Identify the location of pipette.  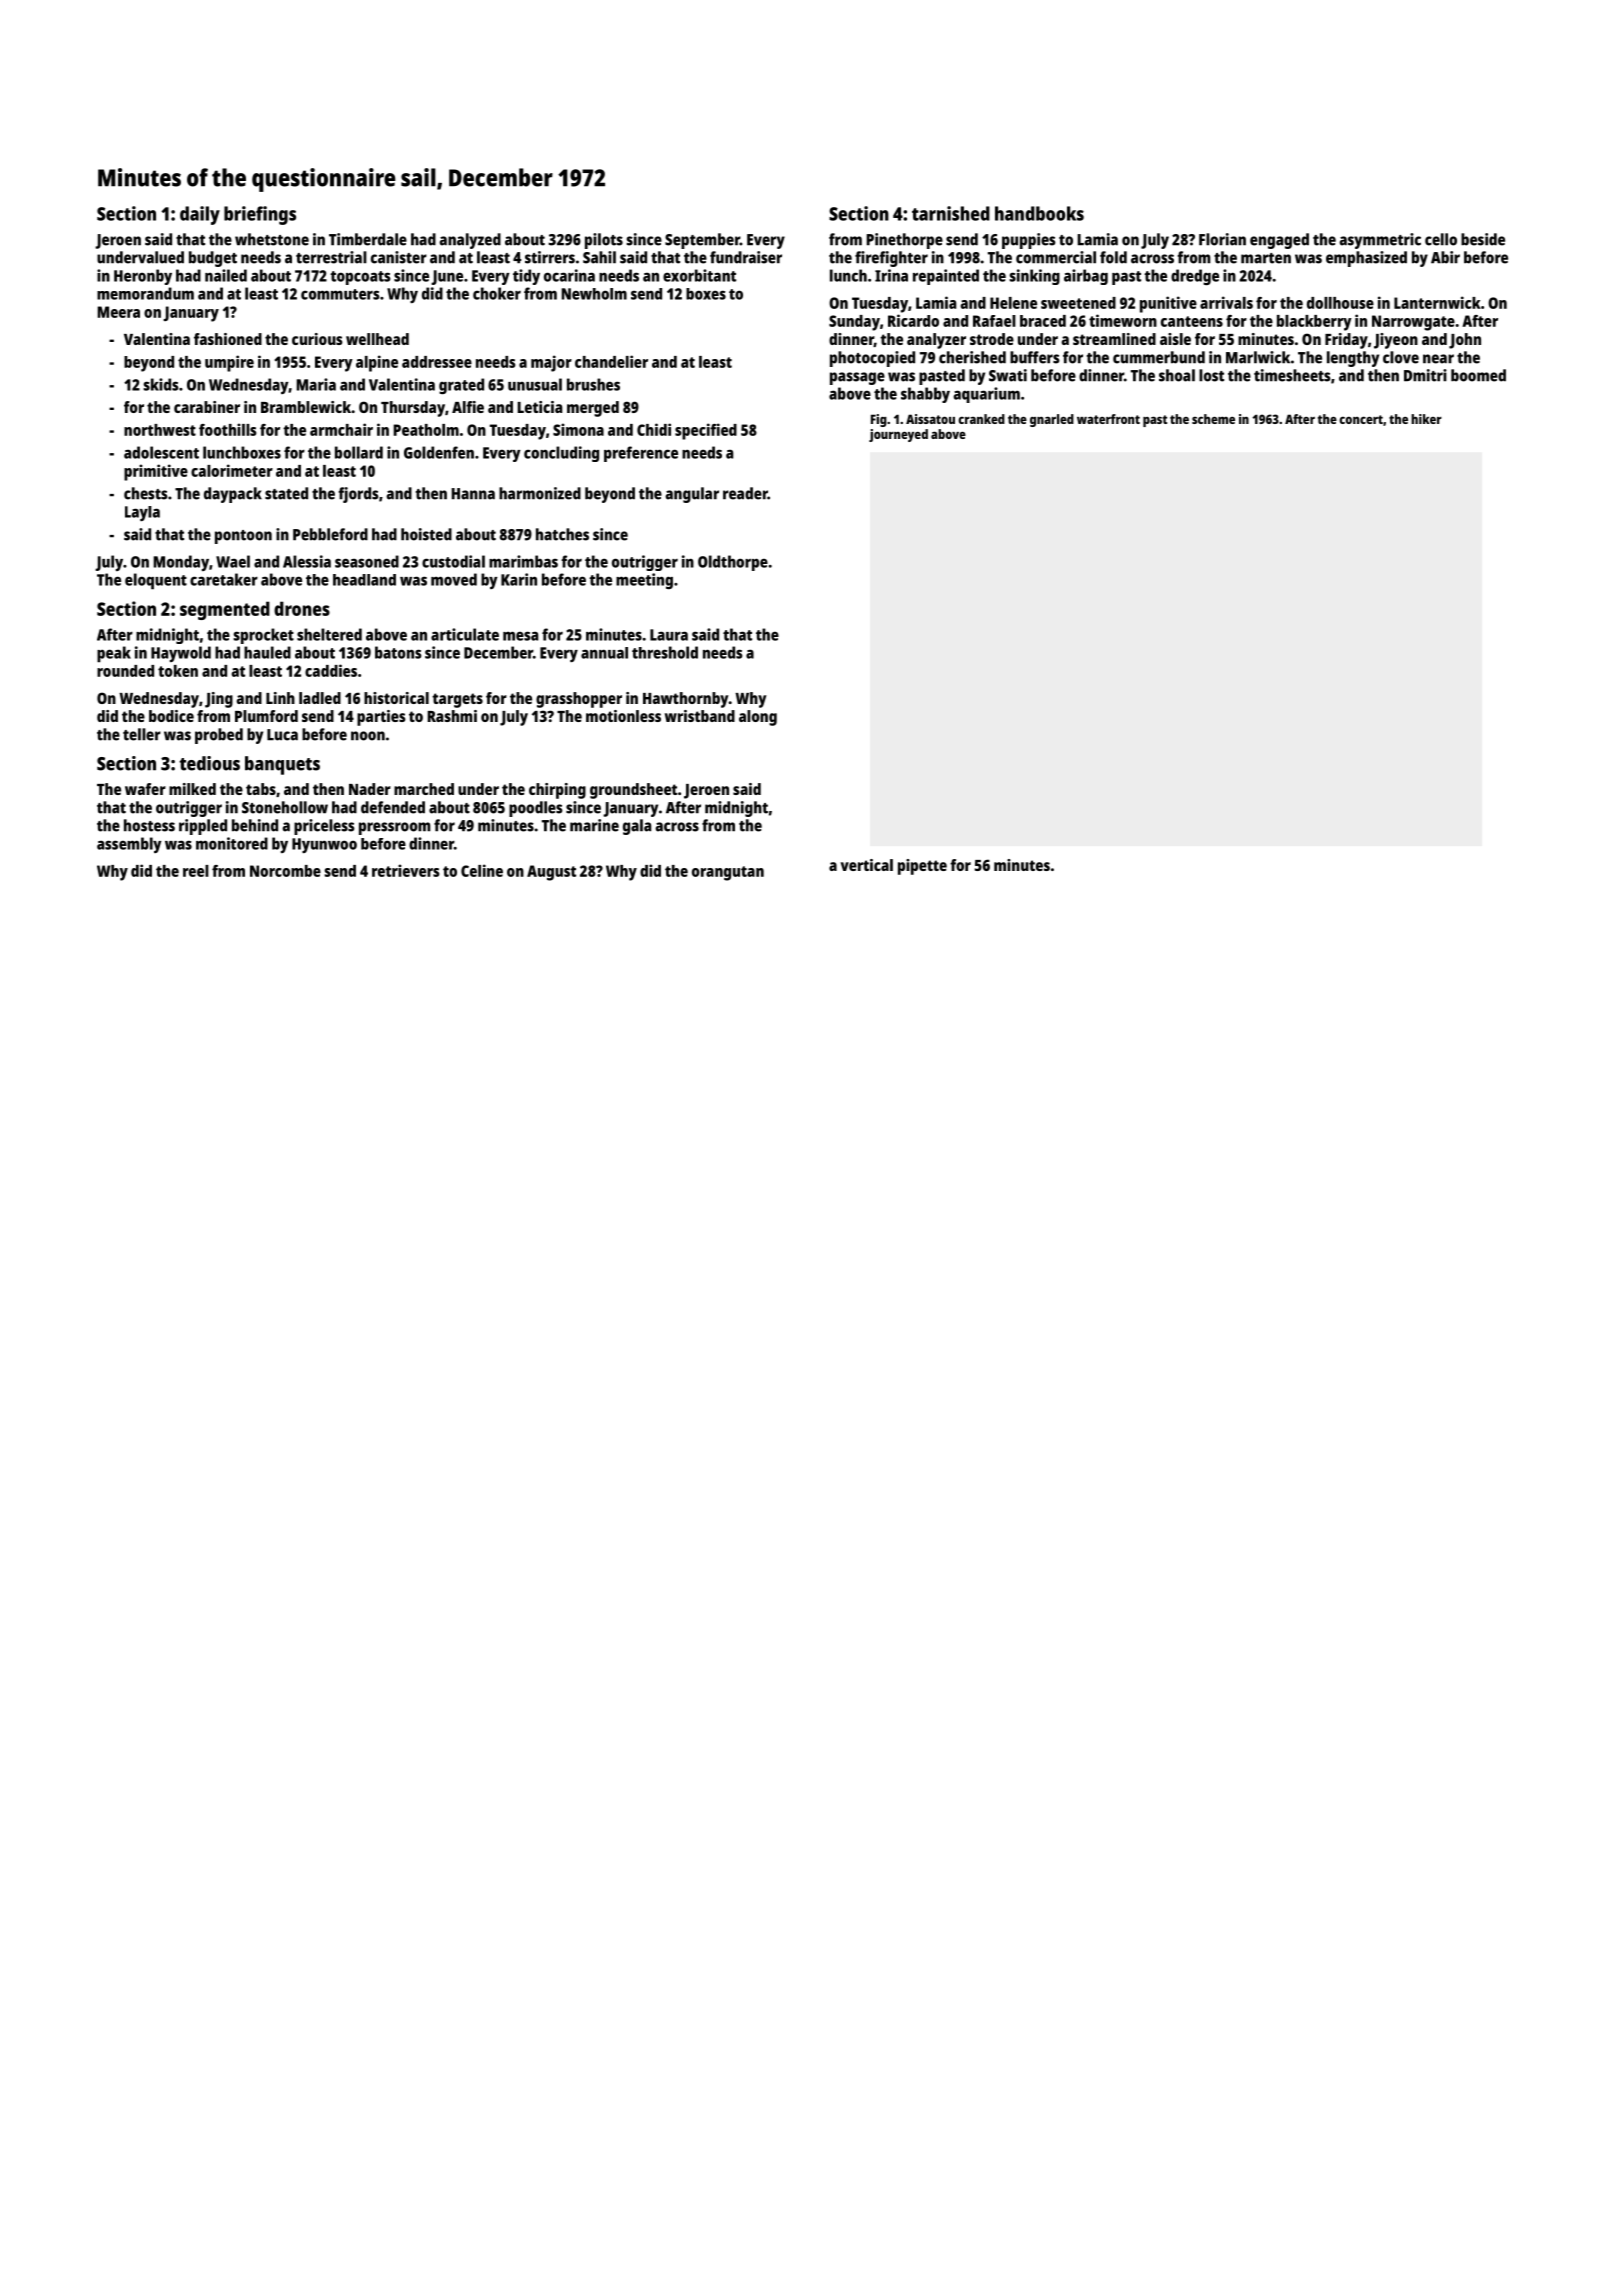
(922, 867).
